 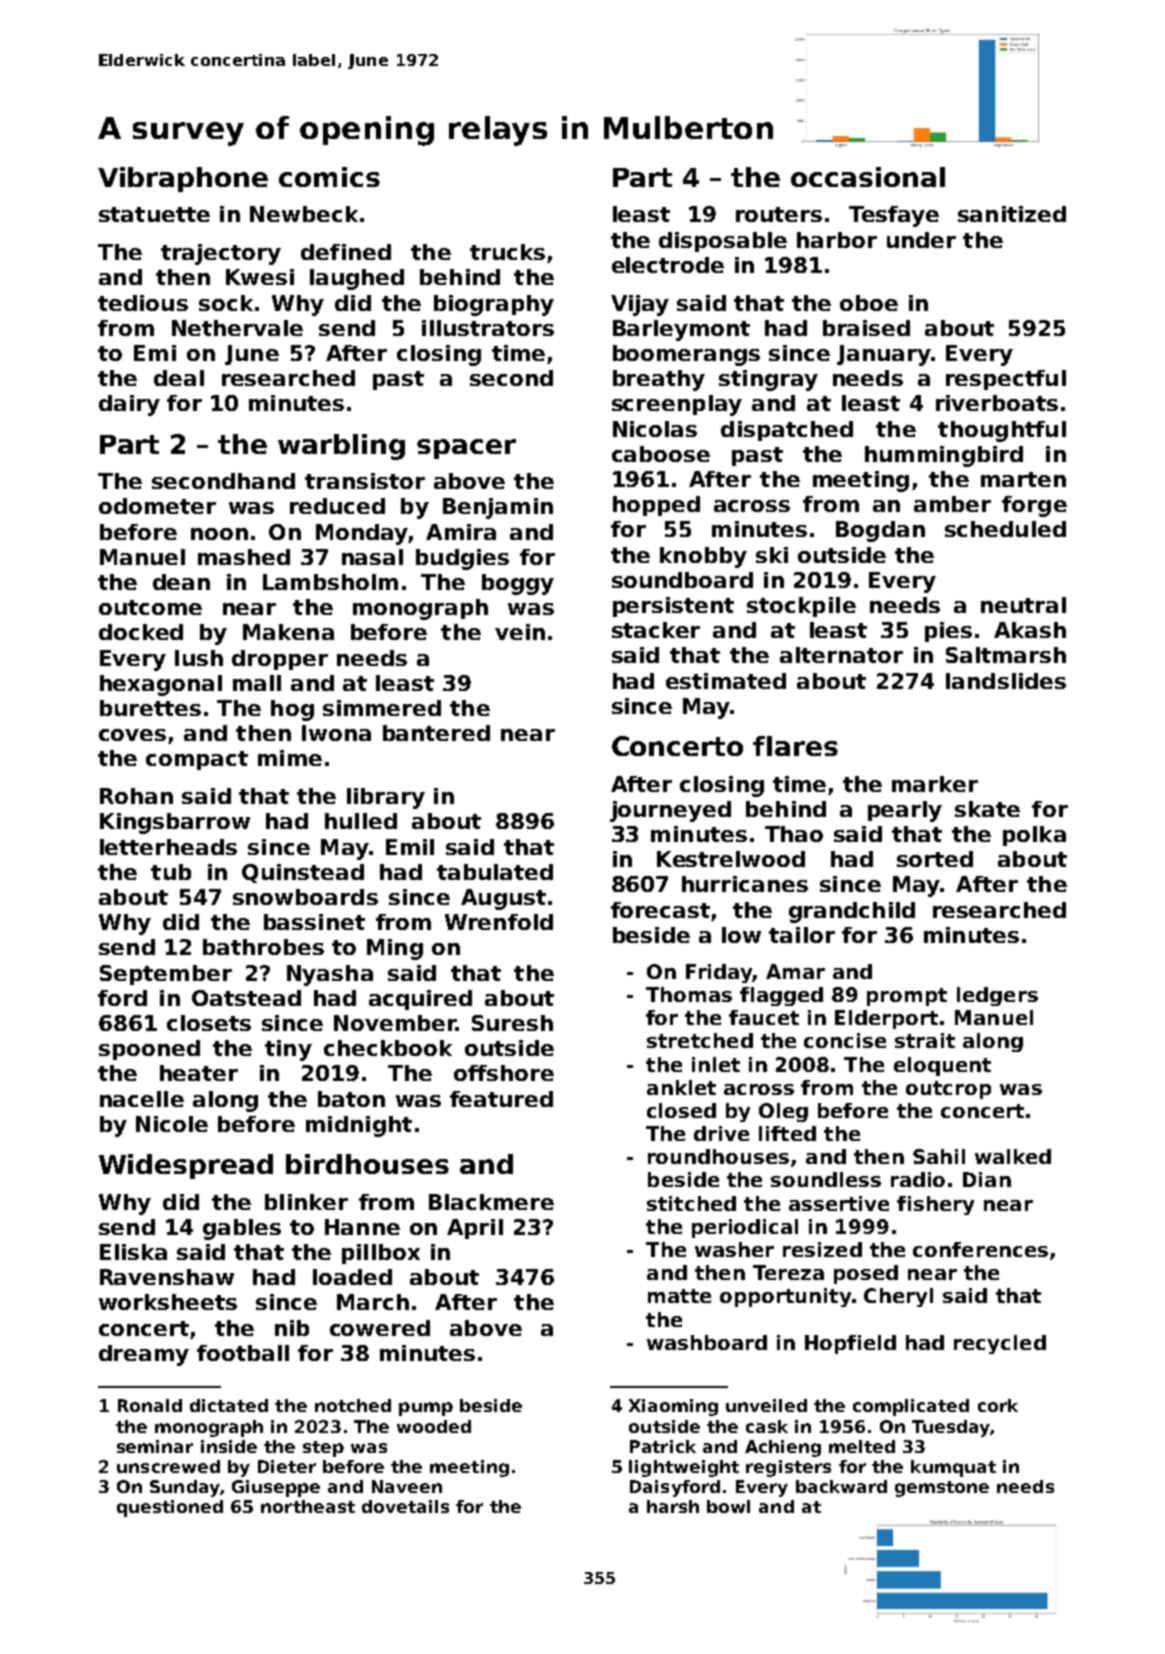 What do you see at coordinates (329, 177) in the document?
I see `comics` at bounding box center [329, 177].
